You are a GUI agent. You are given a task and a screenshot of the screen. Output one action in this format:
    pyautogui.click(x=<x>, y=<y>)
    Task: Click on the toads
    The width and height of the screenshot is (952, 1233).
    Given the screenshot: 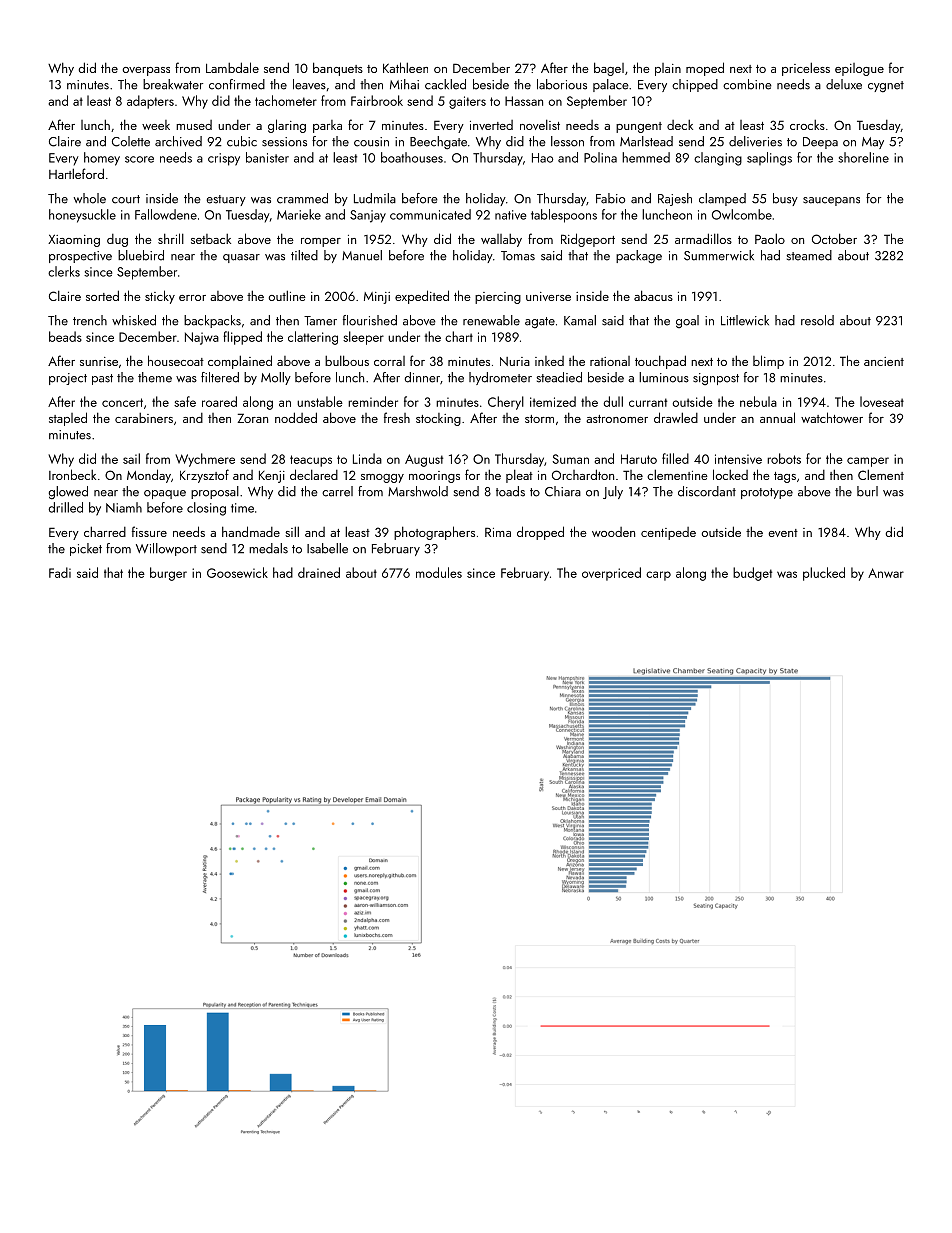 What is the action you would take?
    pyautogui.click(x=510, y=491)
